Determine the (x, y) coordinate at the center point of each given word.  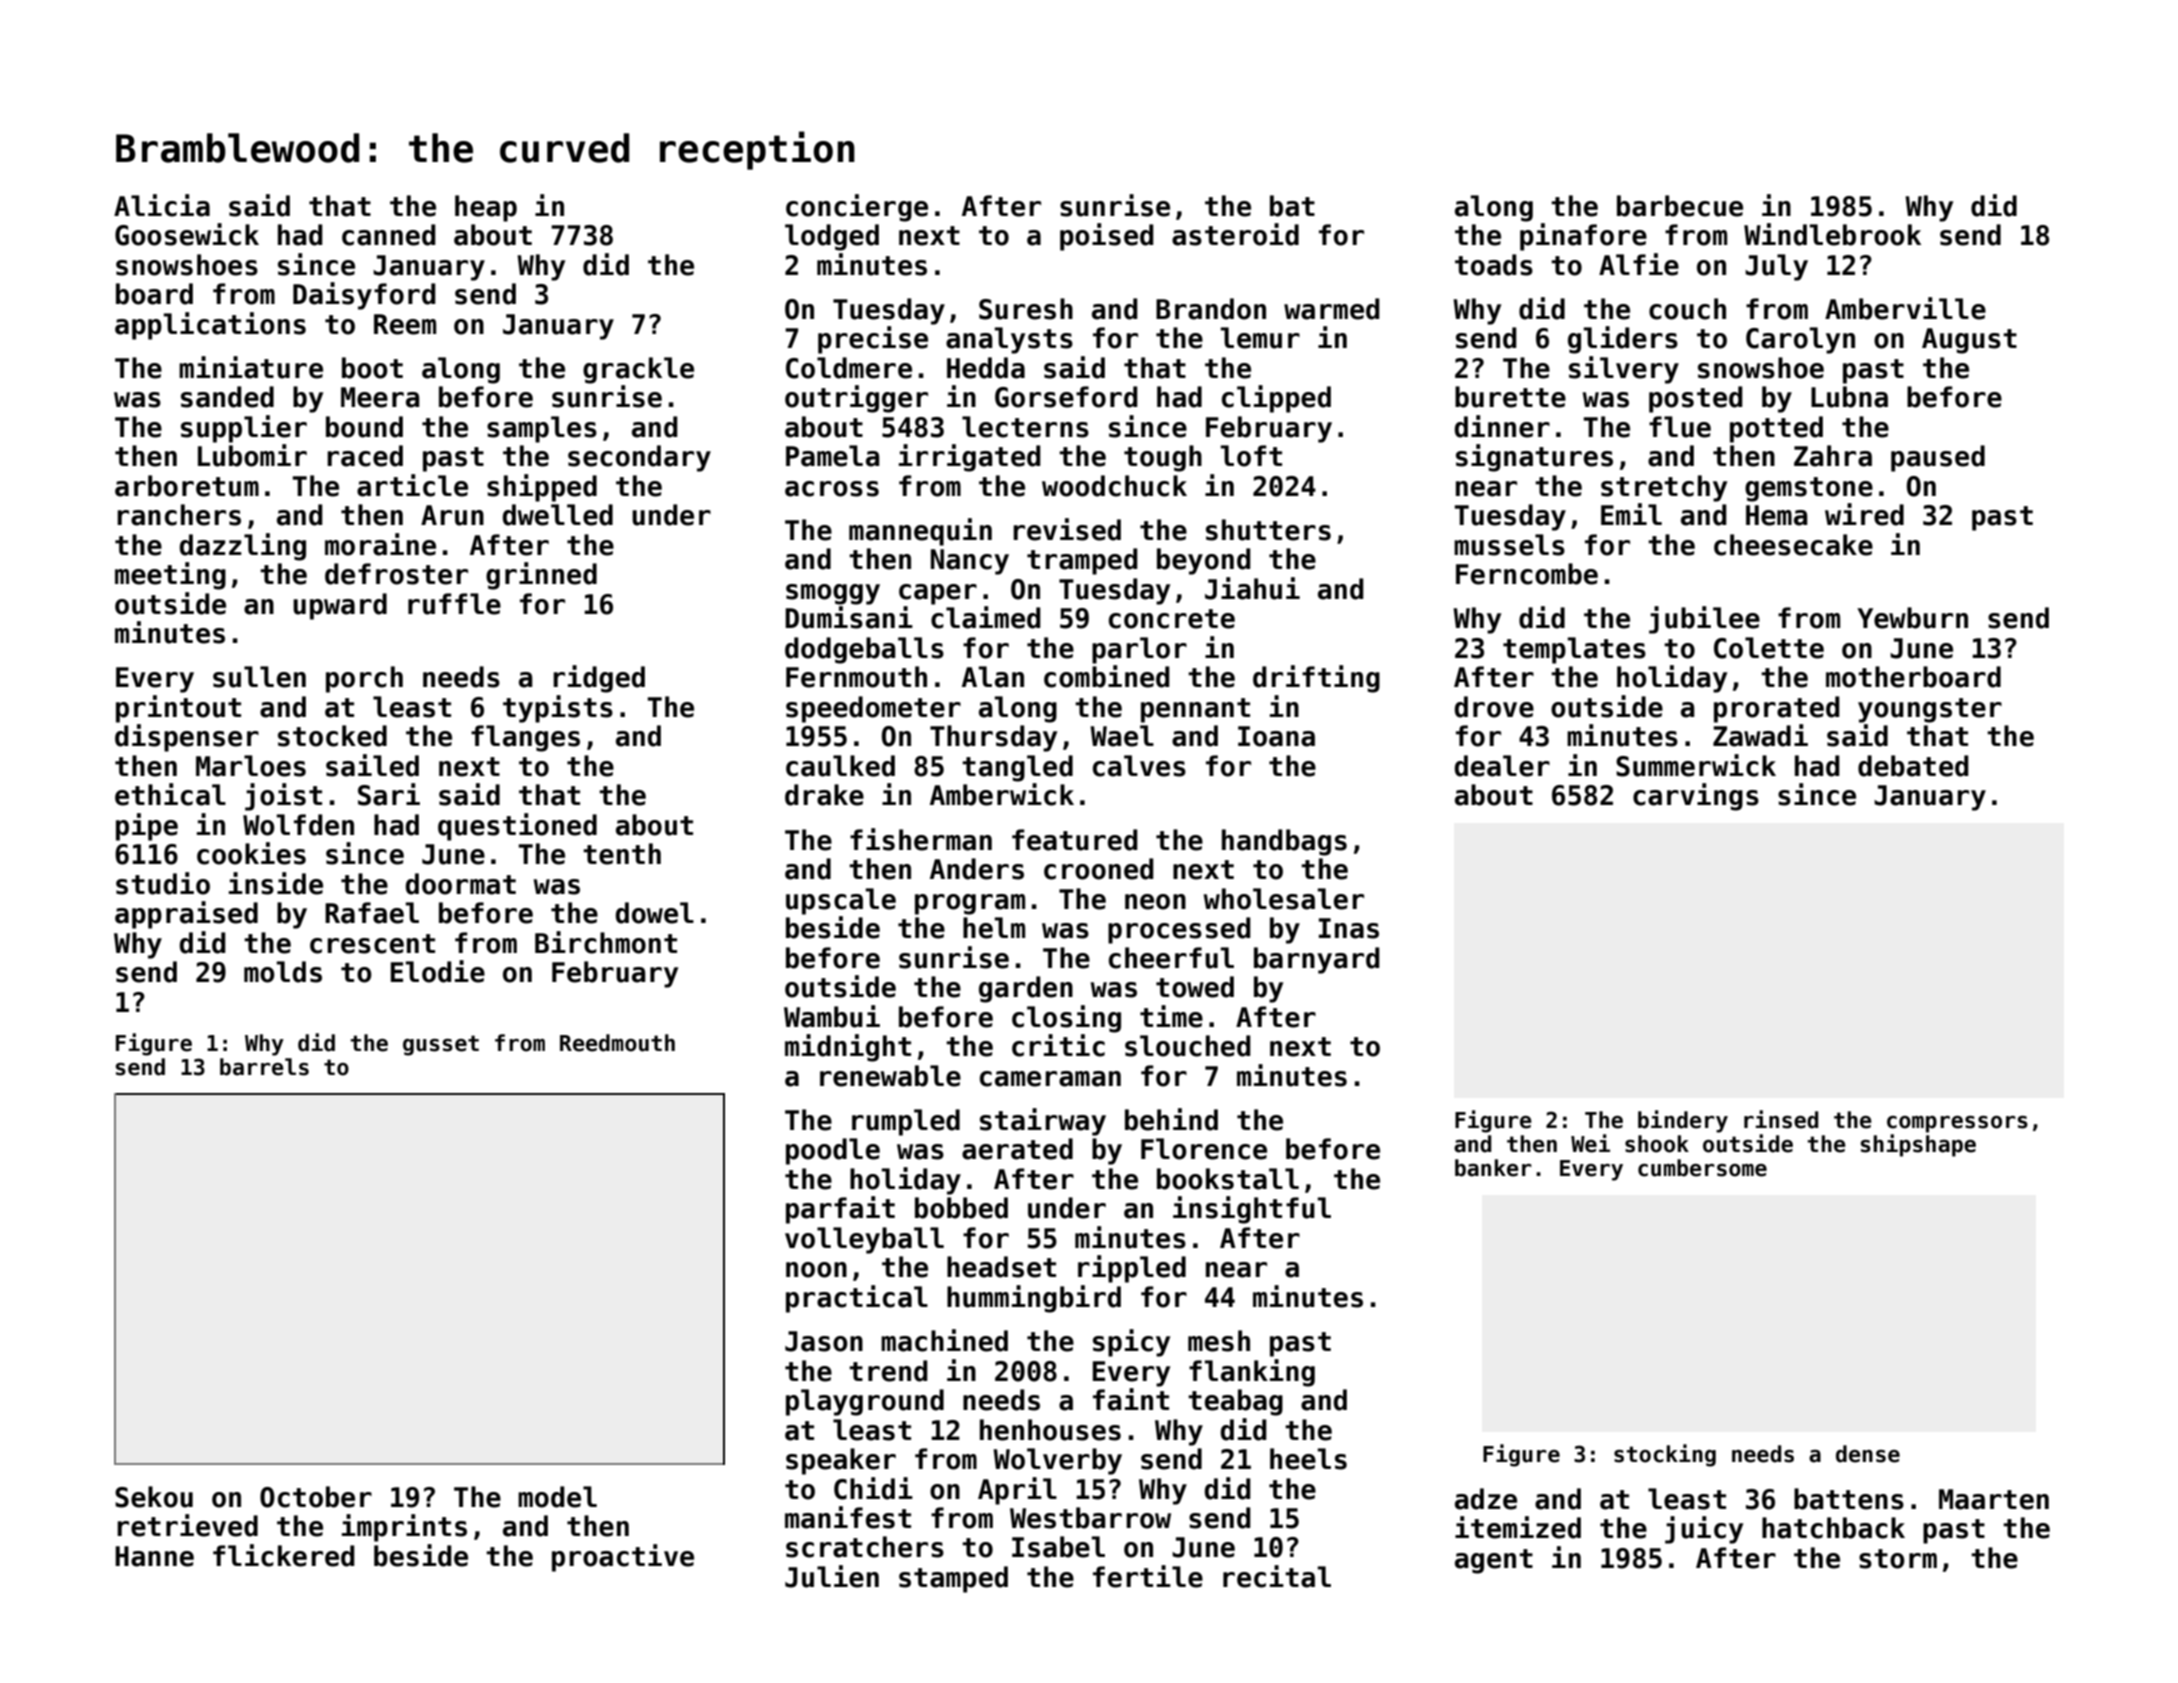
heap (486, 208)
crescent (372, 944)
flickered (284, 1555)
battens (1849, 1499)
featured (1075, 840)
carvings (1696, 797)
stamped (953, 1579)
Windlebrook (1832, 234)
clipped (1276, 399)
